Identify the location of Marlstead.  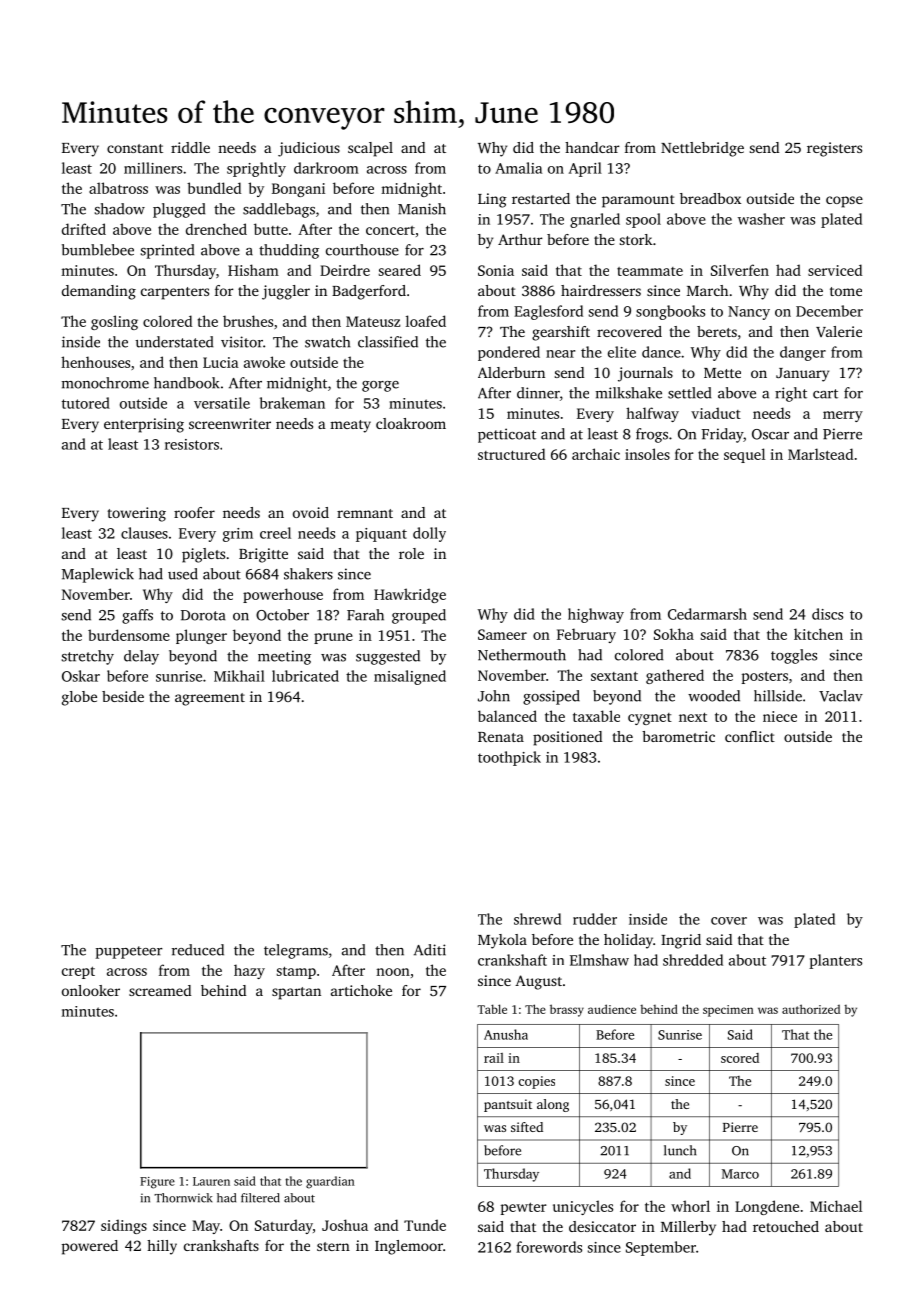
(820, 454).
